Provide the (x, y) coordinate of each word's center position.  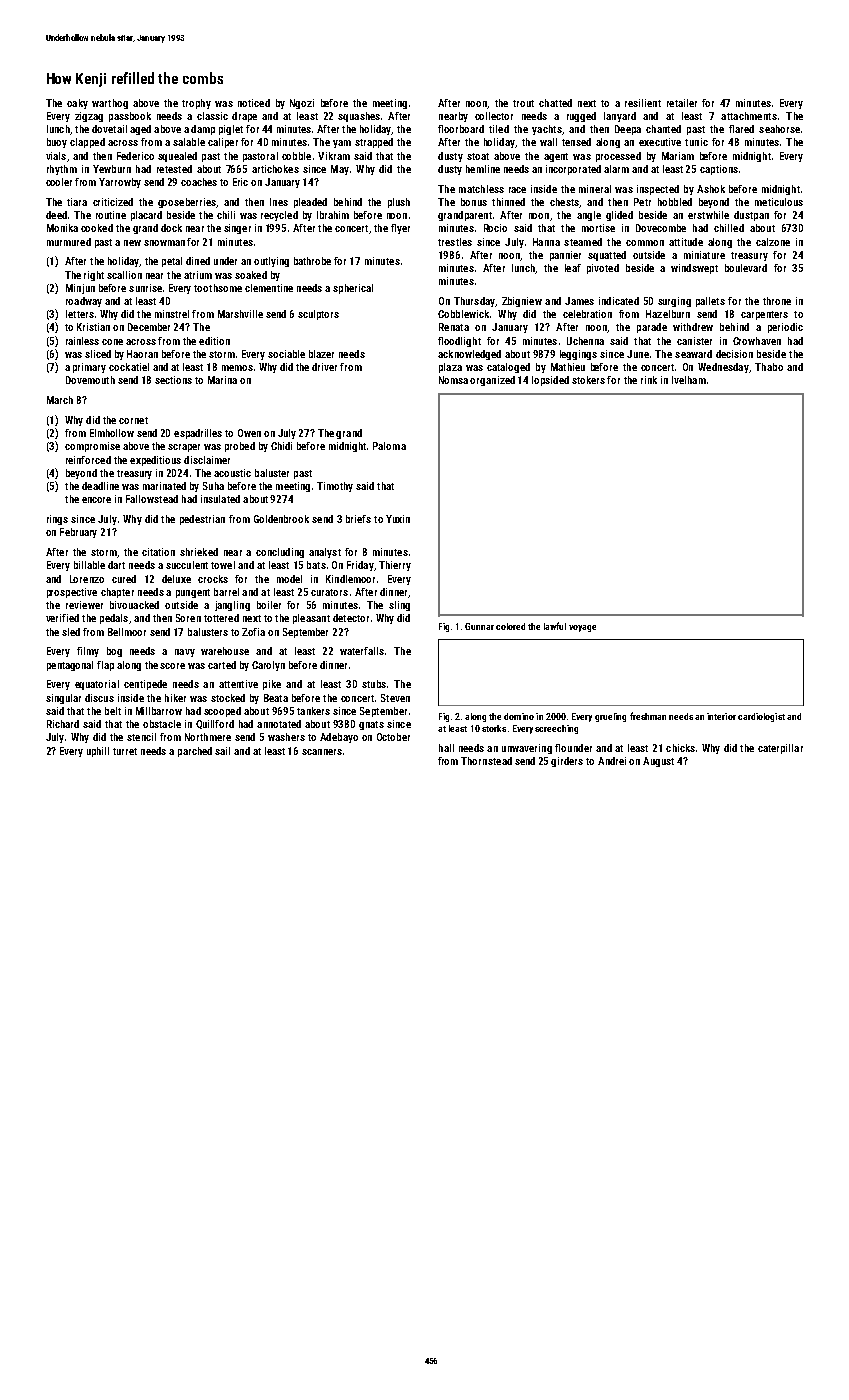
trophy (196, 104)
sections (173, 380)
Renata (454, 327)
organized (492, 381)
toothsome (218, 288)
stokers (588, 380)
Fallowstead (152, 499)
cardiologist (761, 717)
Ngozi (302, 104)
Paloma (389, 446)
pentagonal (70, 666)
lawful (555, 626)
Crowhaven (757, 341)
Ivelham (689, 380)
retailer (682, 103)
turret (125, 751)
